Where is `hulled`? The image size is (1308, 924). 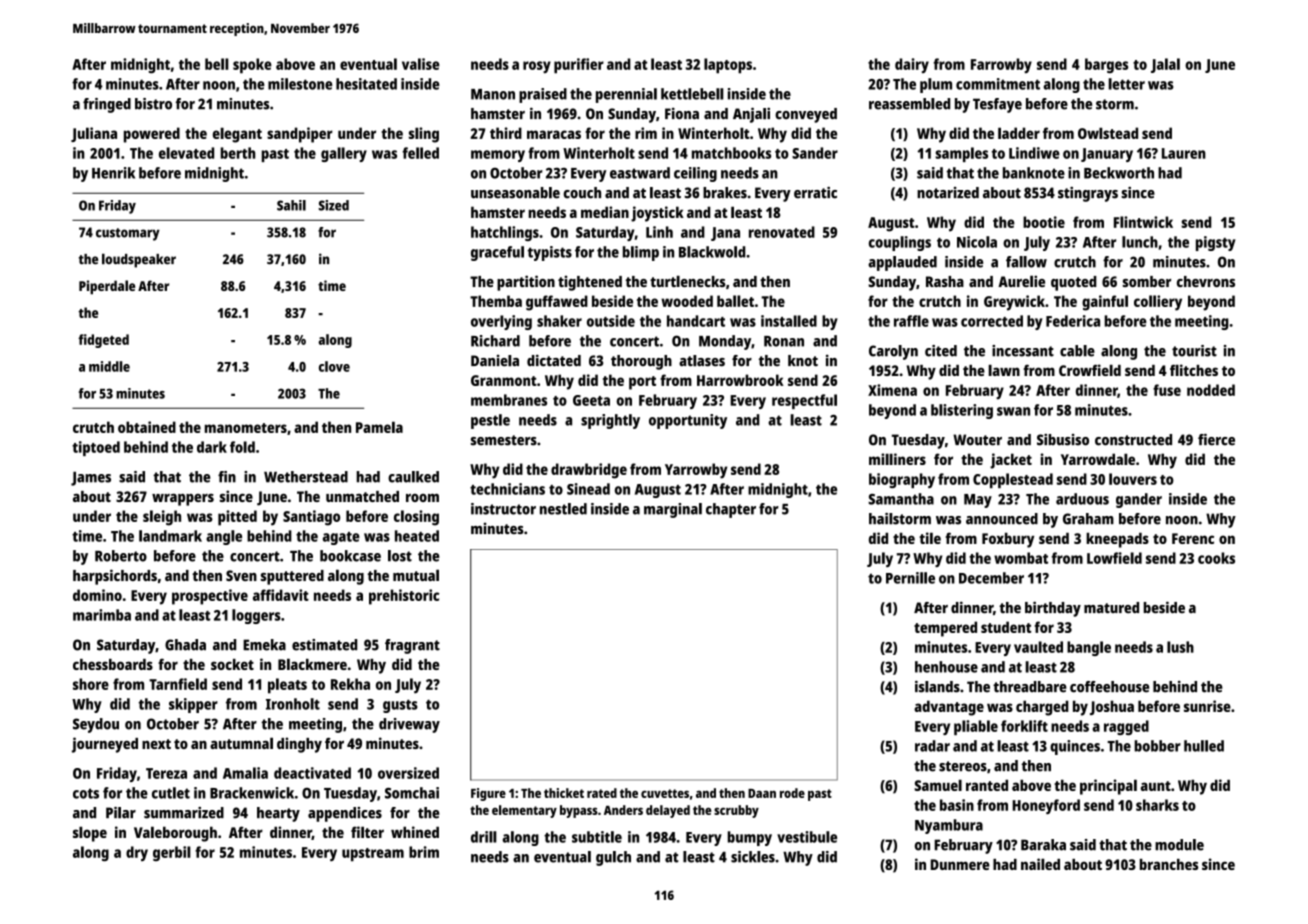 hulled is located at coordinates (1204, 746).
